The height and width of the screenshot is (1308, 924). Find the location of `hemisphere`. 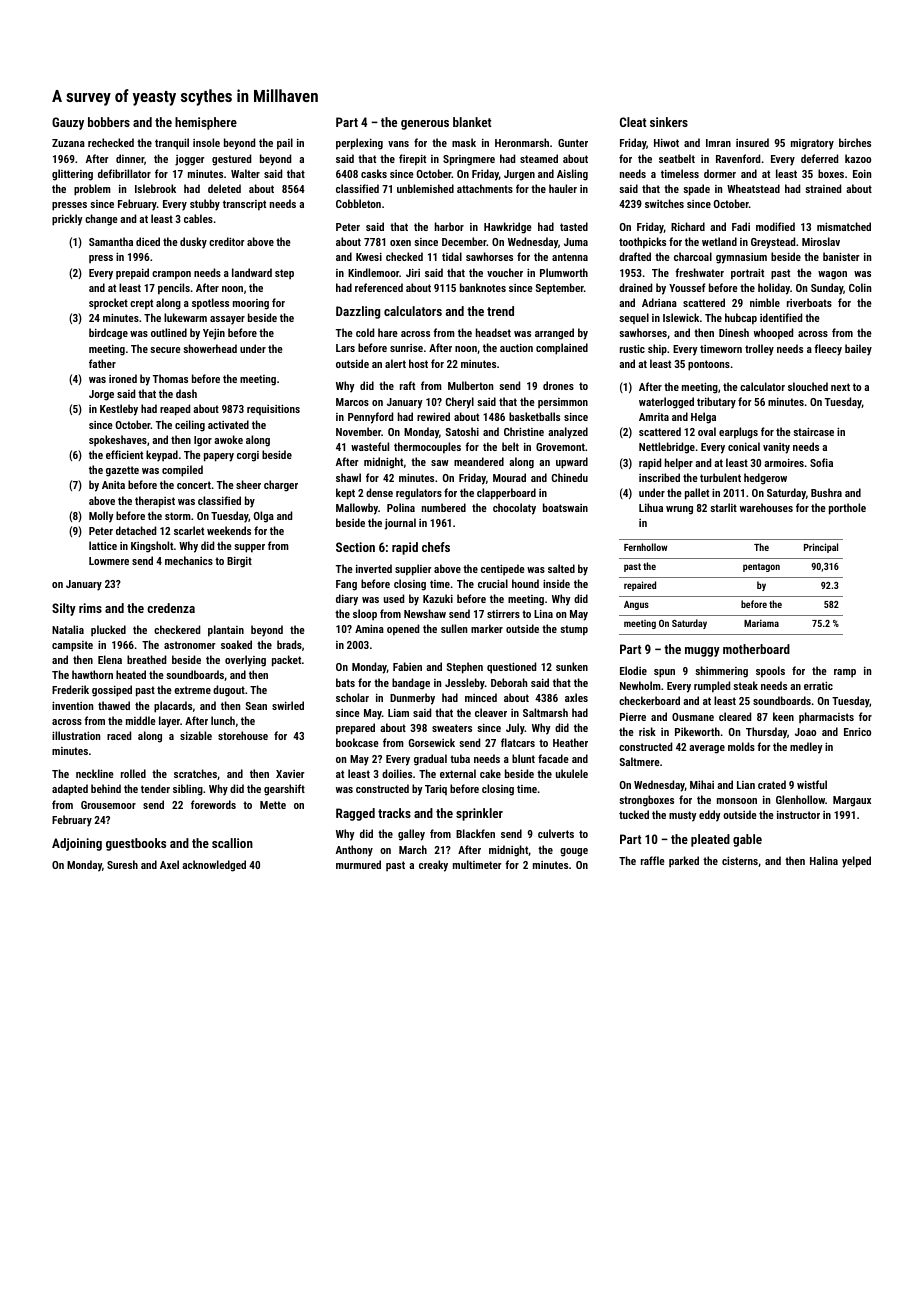

hemisphere is located at coordinates (206, 123).
